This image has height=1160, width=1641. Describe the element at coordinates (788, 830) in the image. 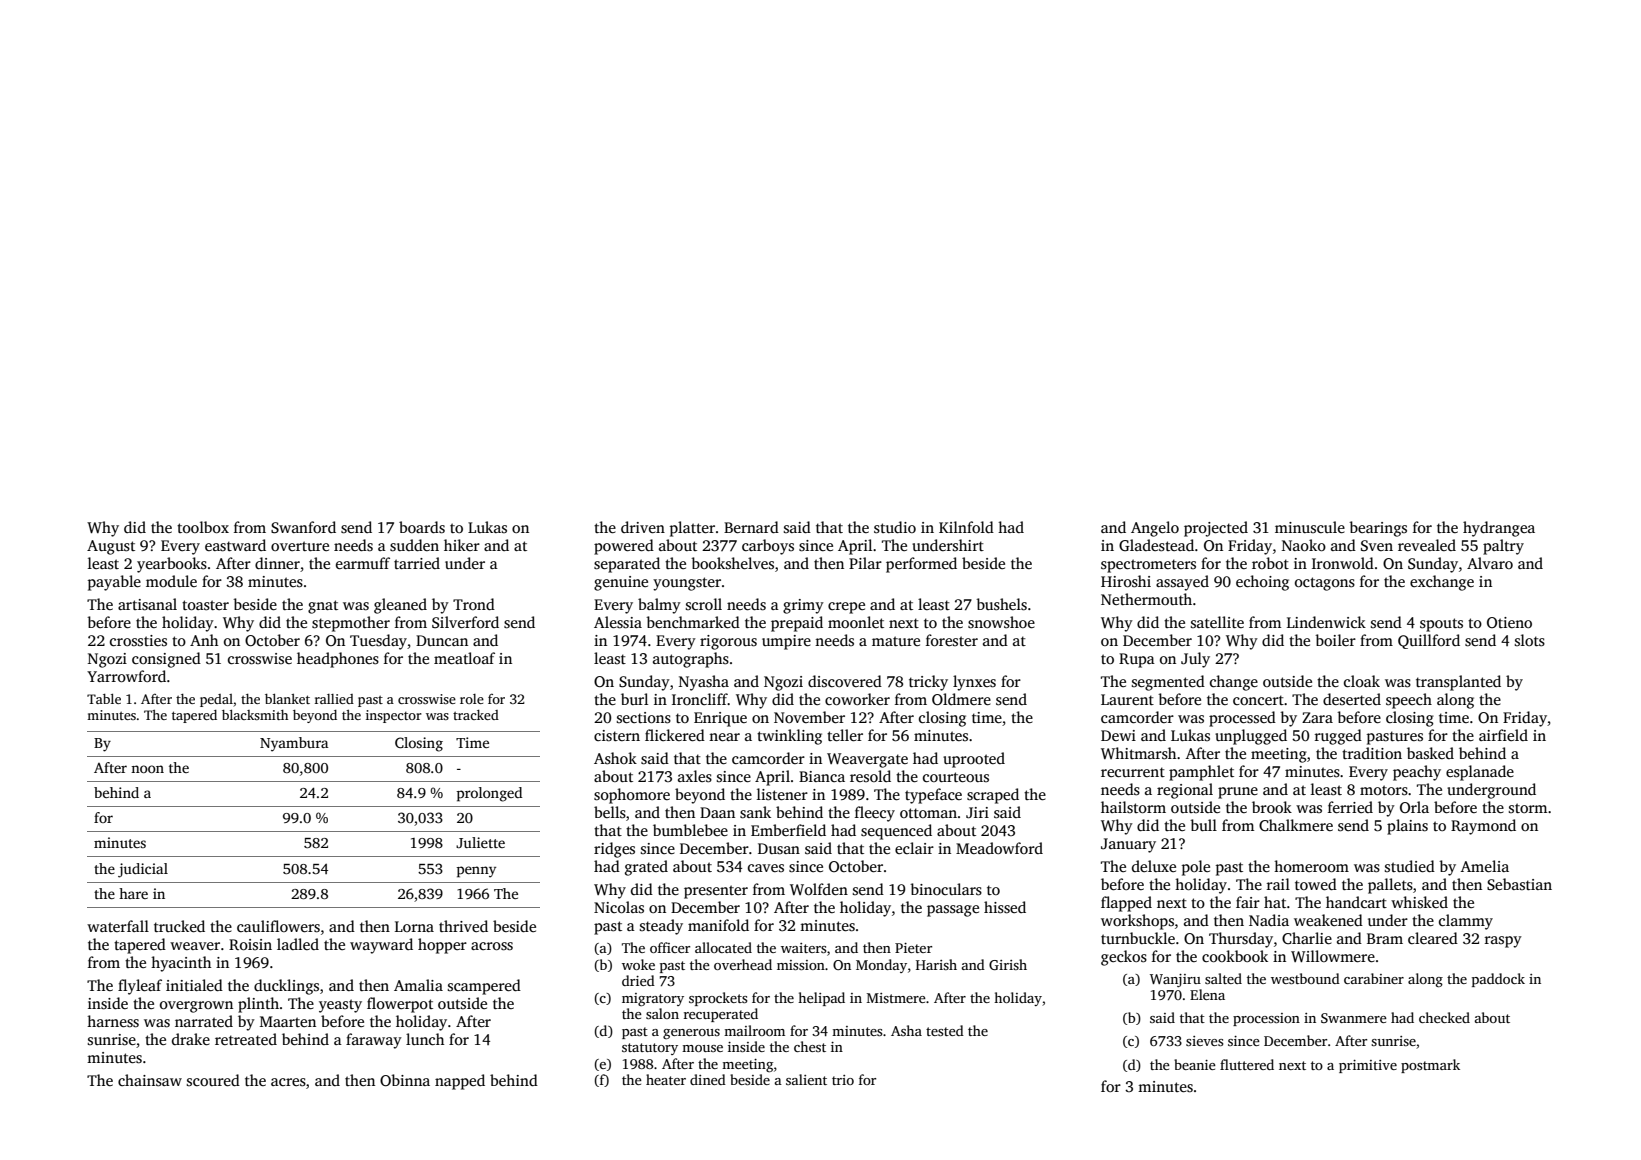

I see `Emberfield` at that location.
